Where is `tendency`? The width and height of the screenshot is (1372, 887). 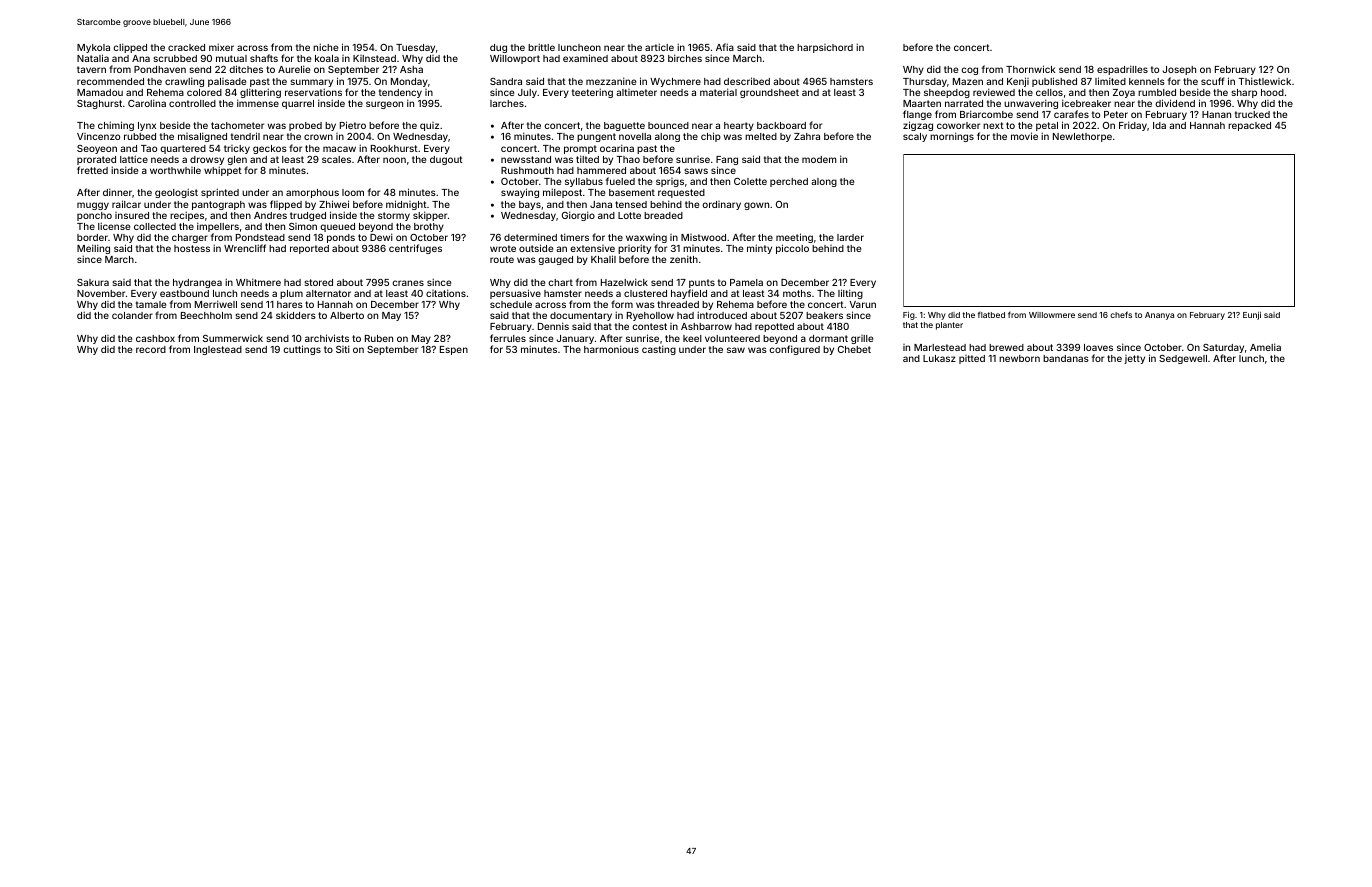
tendency is located at coordinates (400, 93).
